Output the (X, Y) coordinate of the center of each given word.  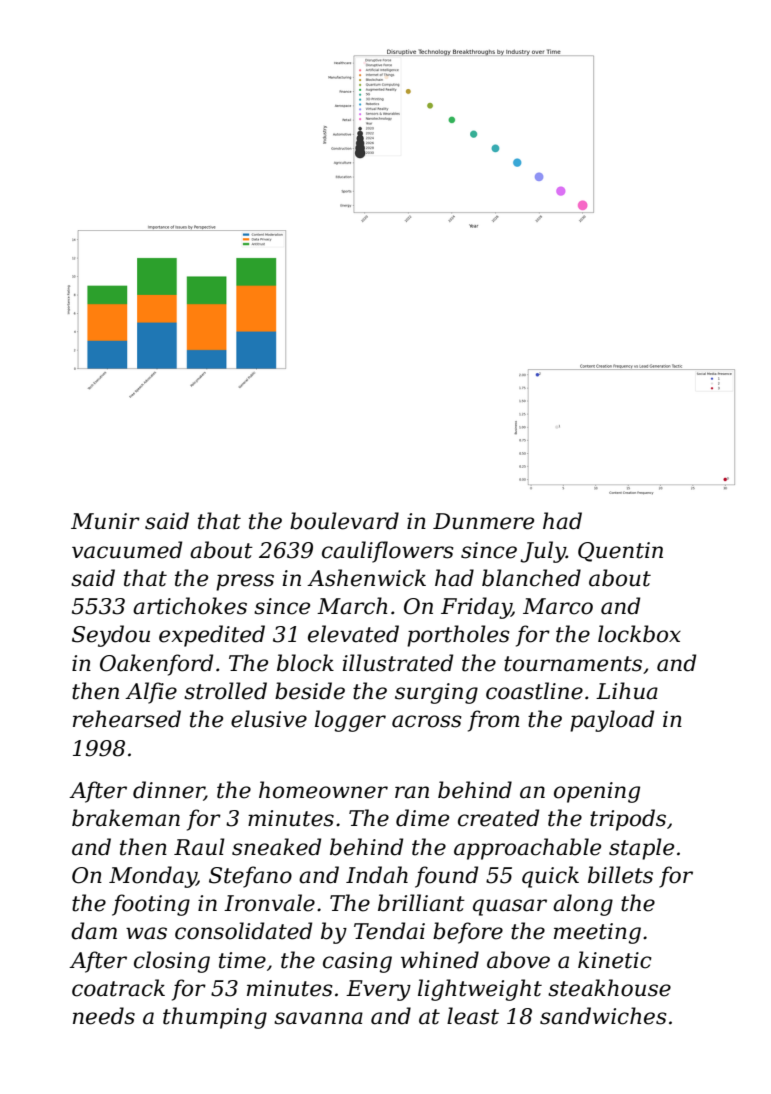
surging (436, 693)
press (245, 582)
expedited (212, 636)
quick (550, 877)
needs (104, 1016)
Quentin (620, 552)
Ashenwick (366, 578)
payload (612, 721)
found (446, 877)
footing (151, 905)
